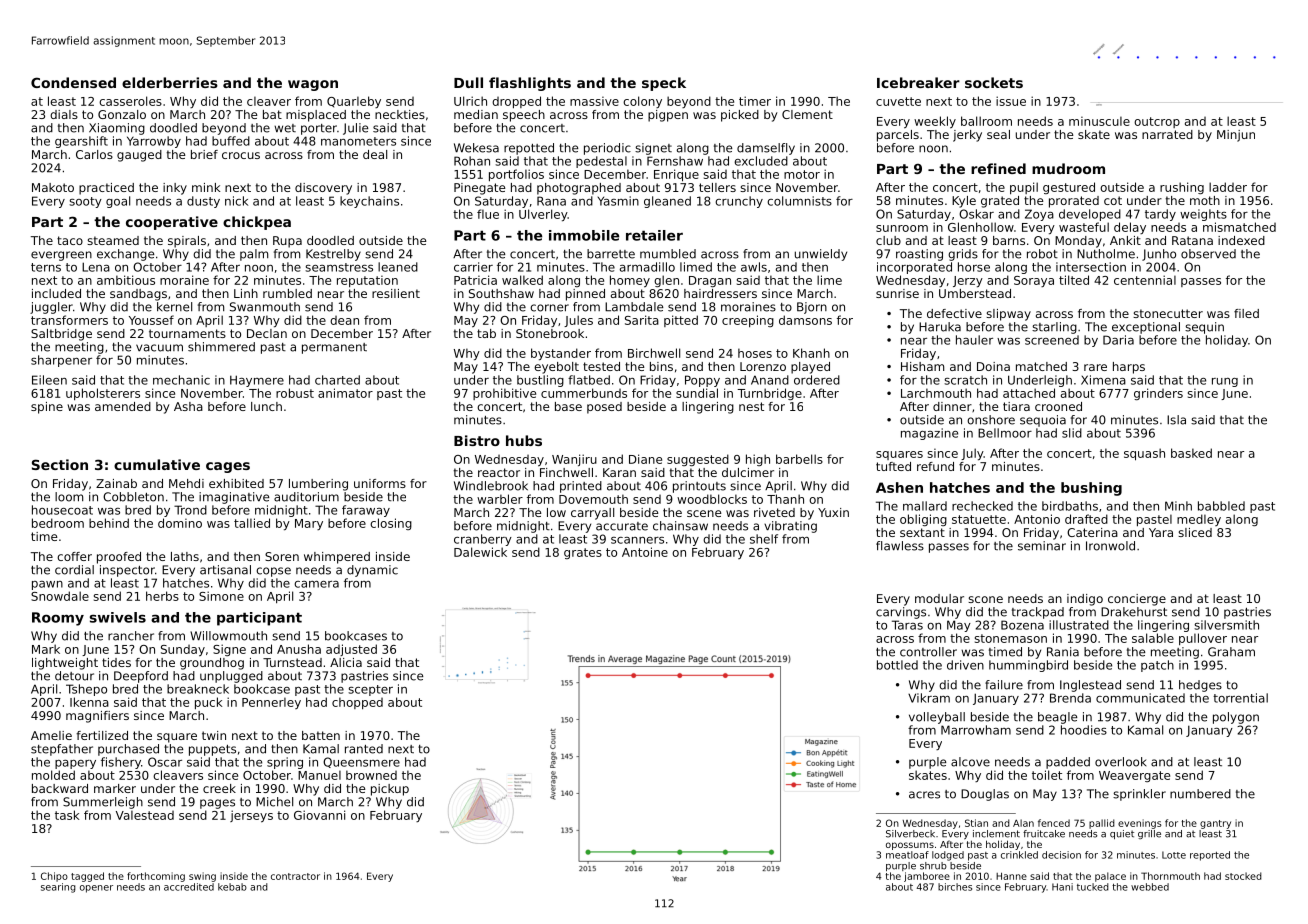 The image size is (1308, 924). What do you see at coordinates (549, 308) in the page?
I see `corner` at bounding box center [549, 308].
